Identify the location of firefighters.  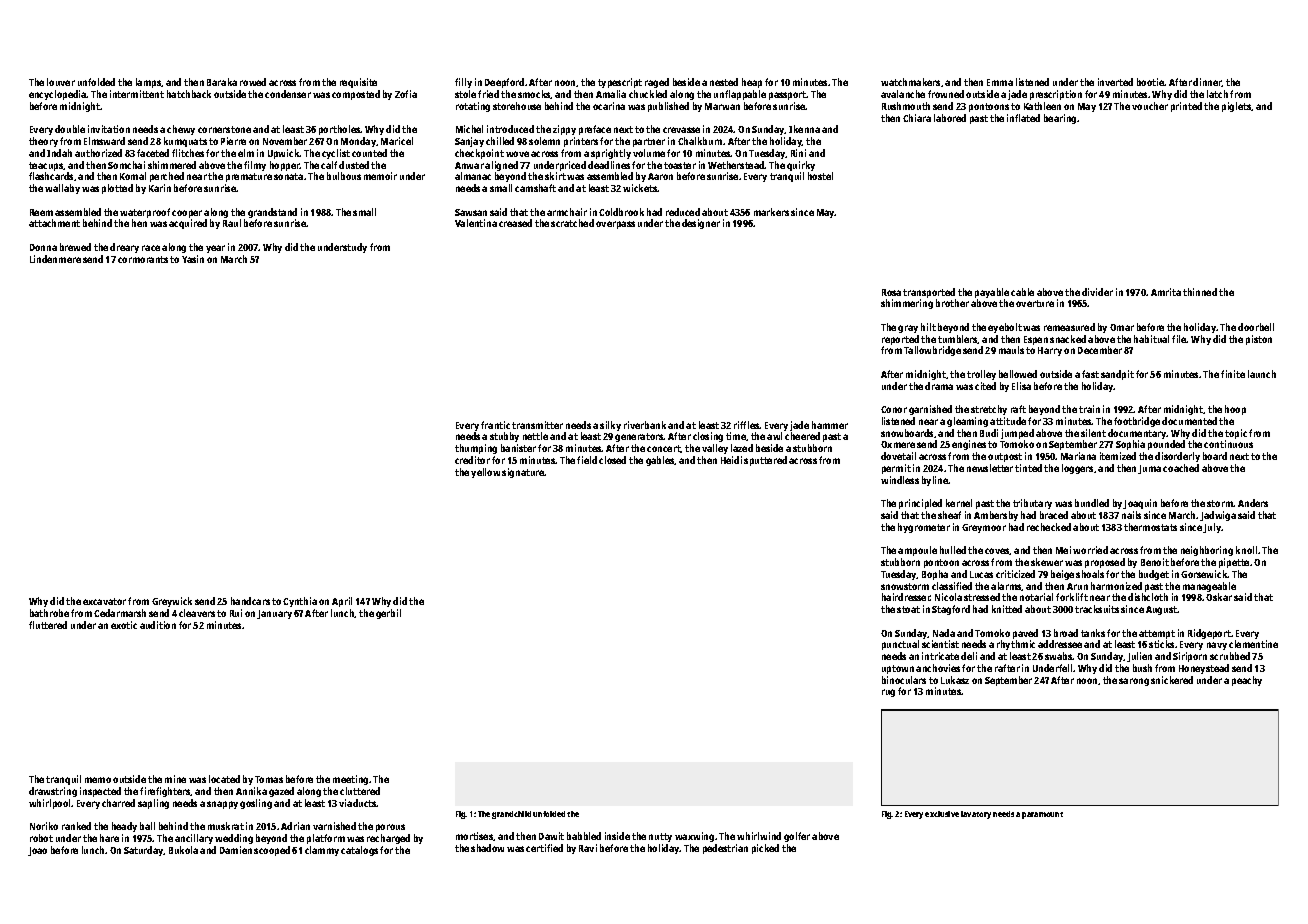
(165, 792).
